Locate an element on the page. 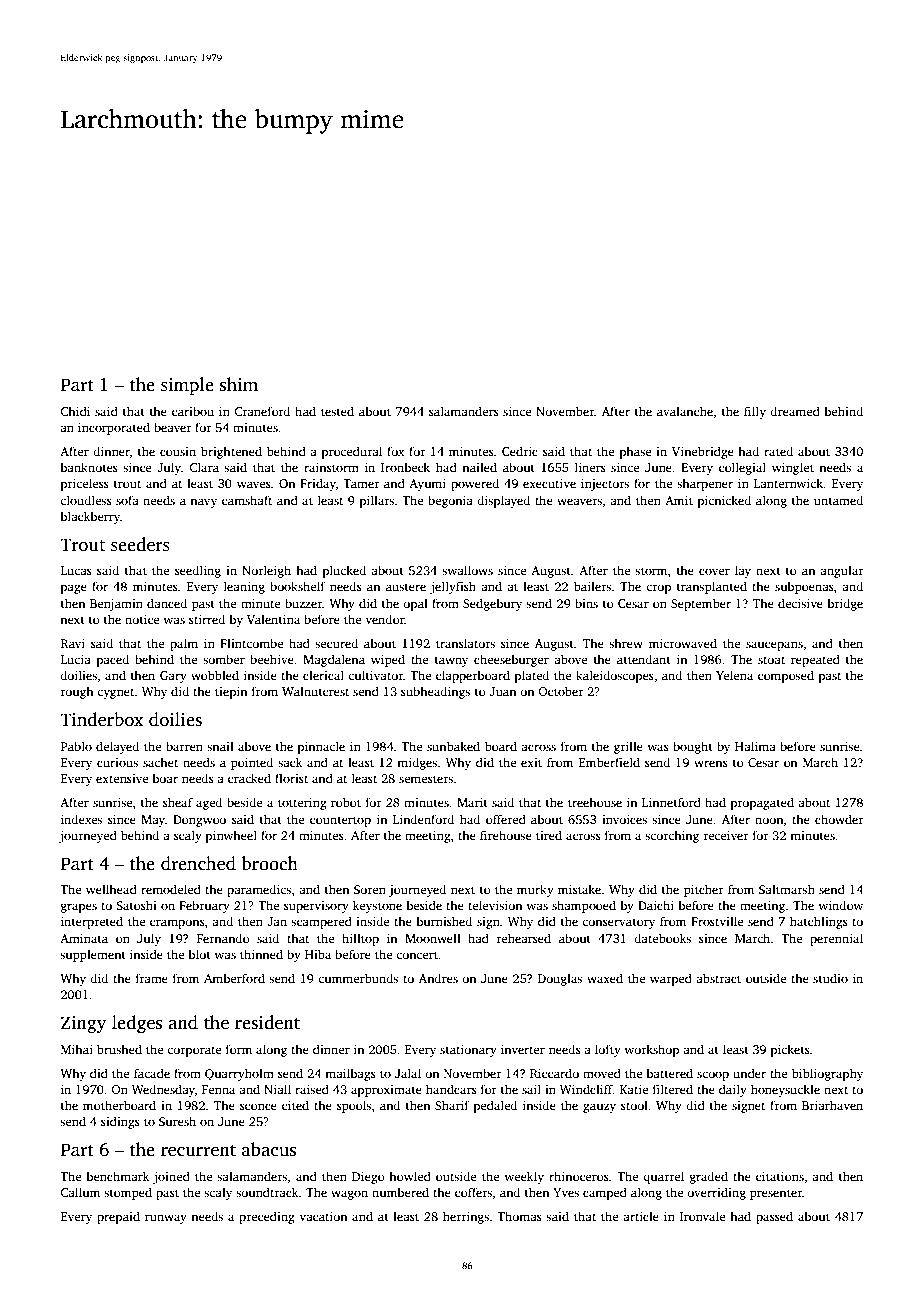 The width and height of the document is (924, 1308). Jalal is located at coordinates (408, 1073).
